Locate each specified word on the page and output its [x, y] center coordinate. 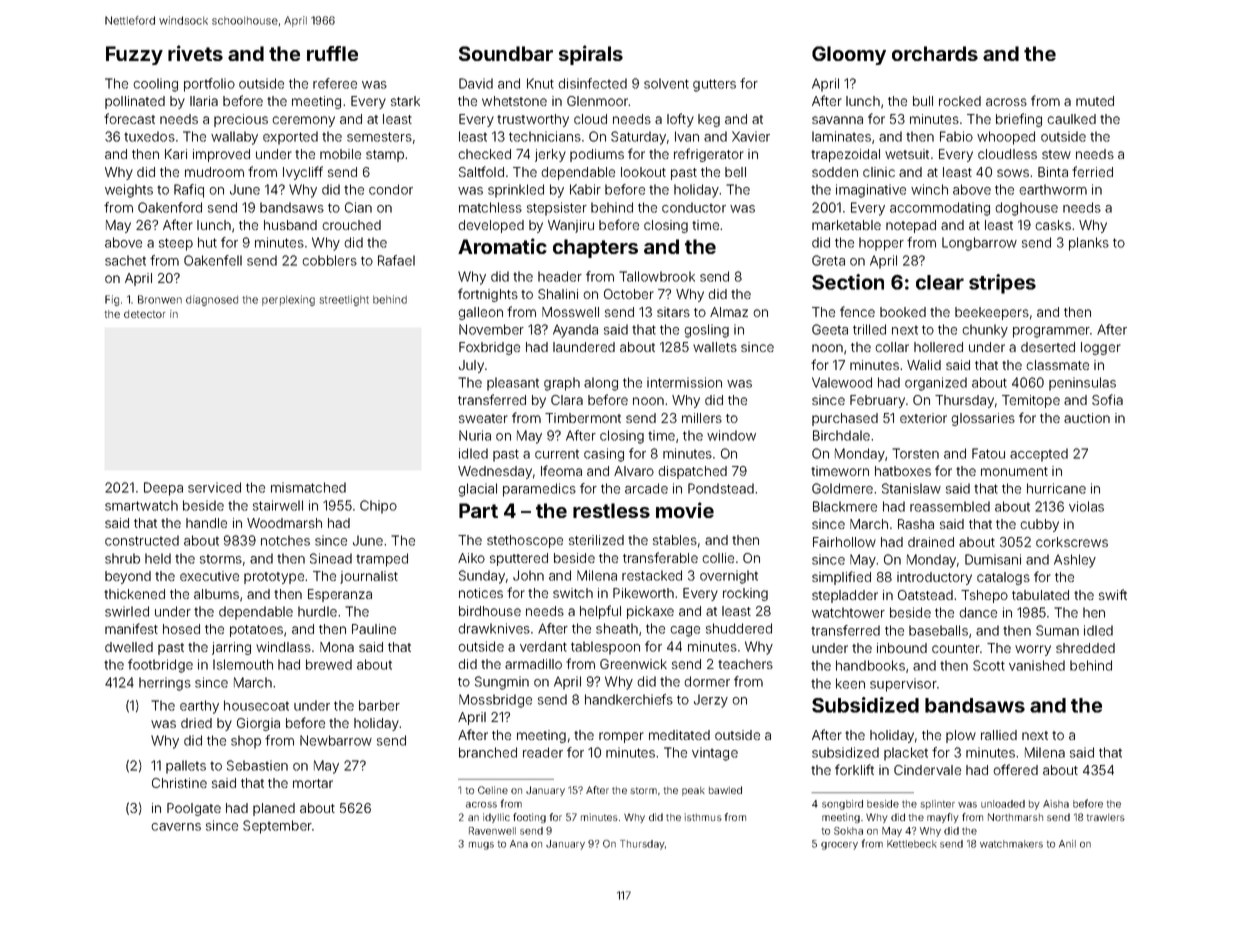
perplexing [288, 300]
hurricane [1056, 488]
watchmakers [1011, 844]
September [277, 827]
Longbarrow [979, 244]
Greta [828, 260]
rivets [195, 53]
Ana [519, 844]
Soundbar [506, 53]
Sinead [331, 558]
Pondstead [721, 488]
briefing [1019, 120]
